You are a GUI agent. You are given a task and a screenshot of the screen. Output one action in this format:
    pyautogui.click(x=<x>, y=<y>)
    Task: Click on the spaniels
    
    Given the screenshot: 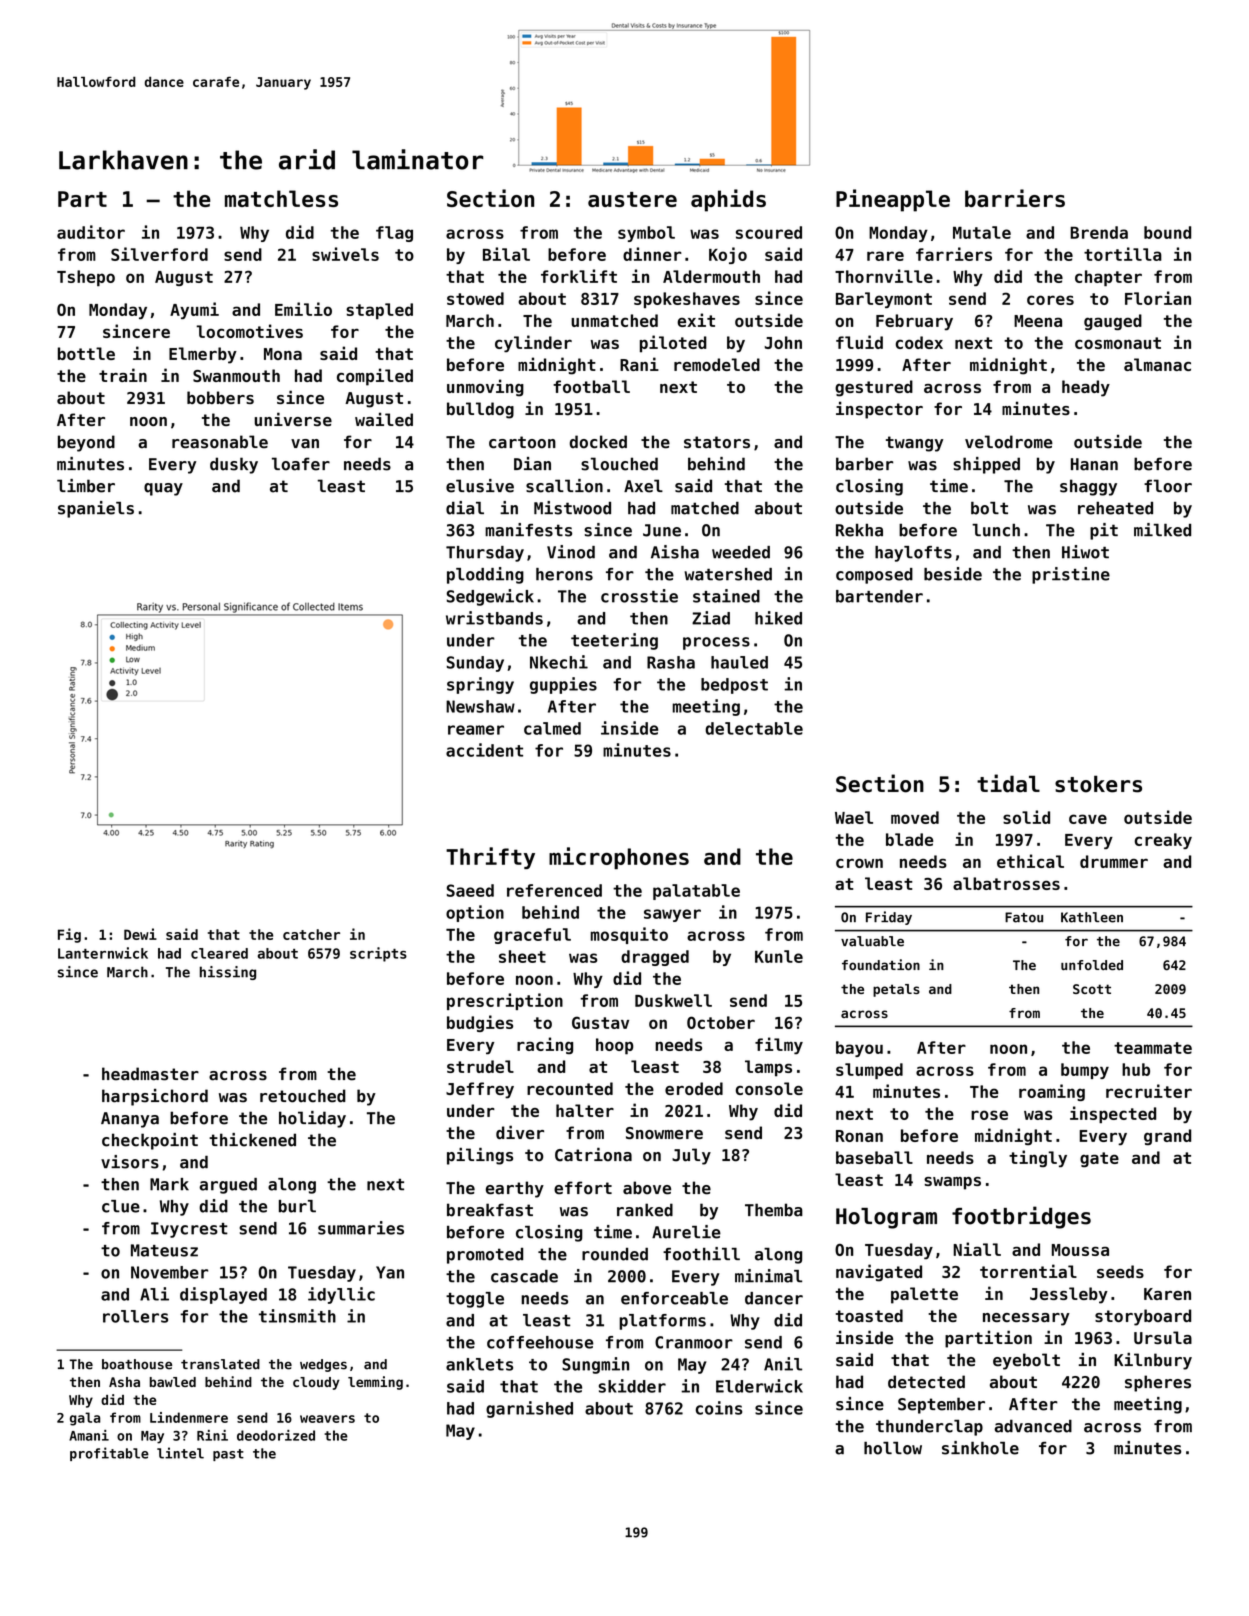 What is the action you would take?
    pyautogui.click(x=96, y=509)
